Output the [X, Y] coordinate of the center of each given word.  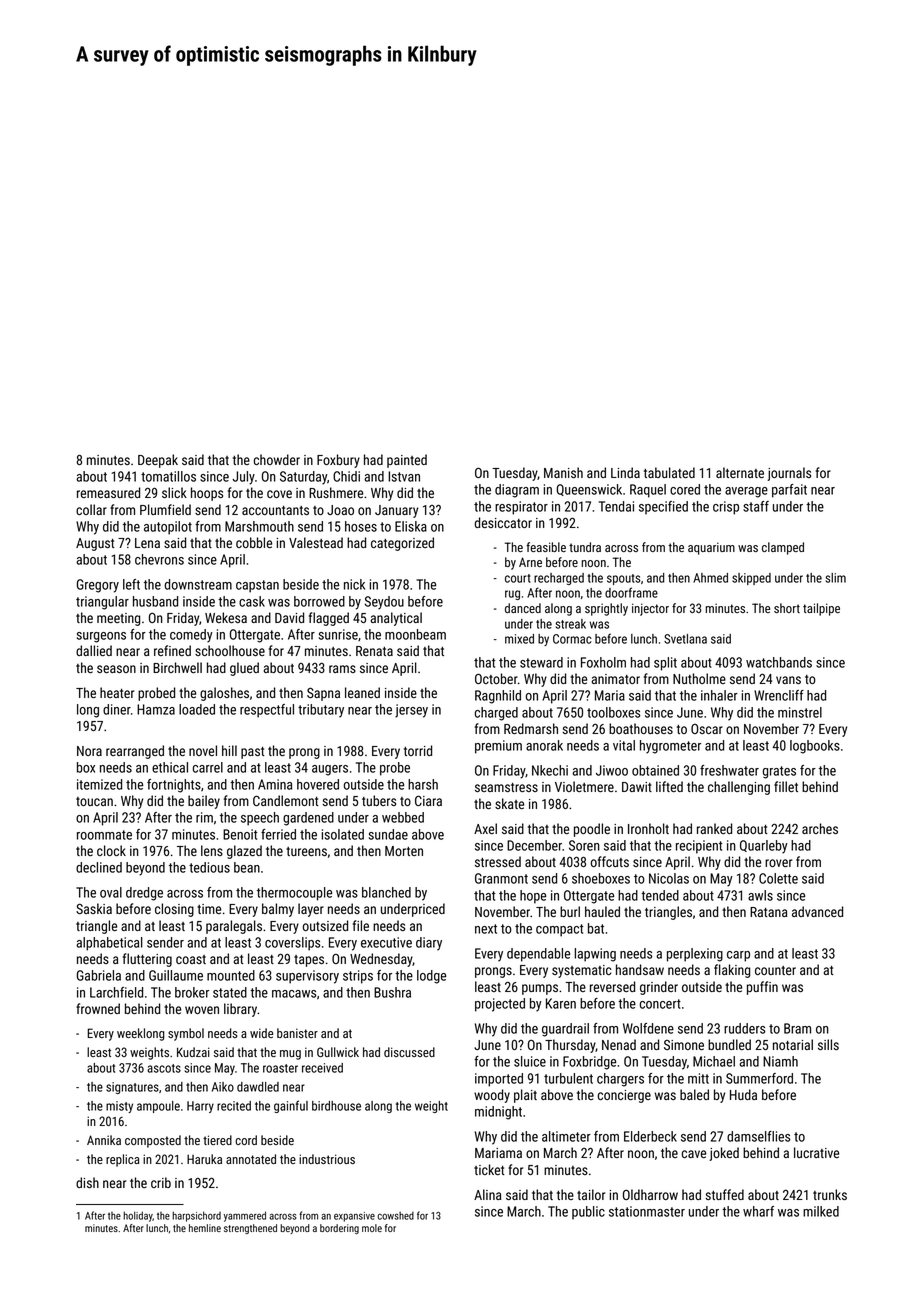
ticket [489, 1169]
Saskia [94, 908]
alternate [740, 472]
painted [407, 461]
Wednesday [381, 960]
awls [760, 895]
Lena [147, 543]
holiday [138, 1216]
